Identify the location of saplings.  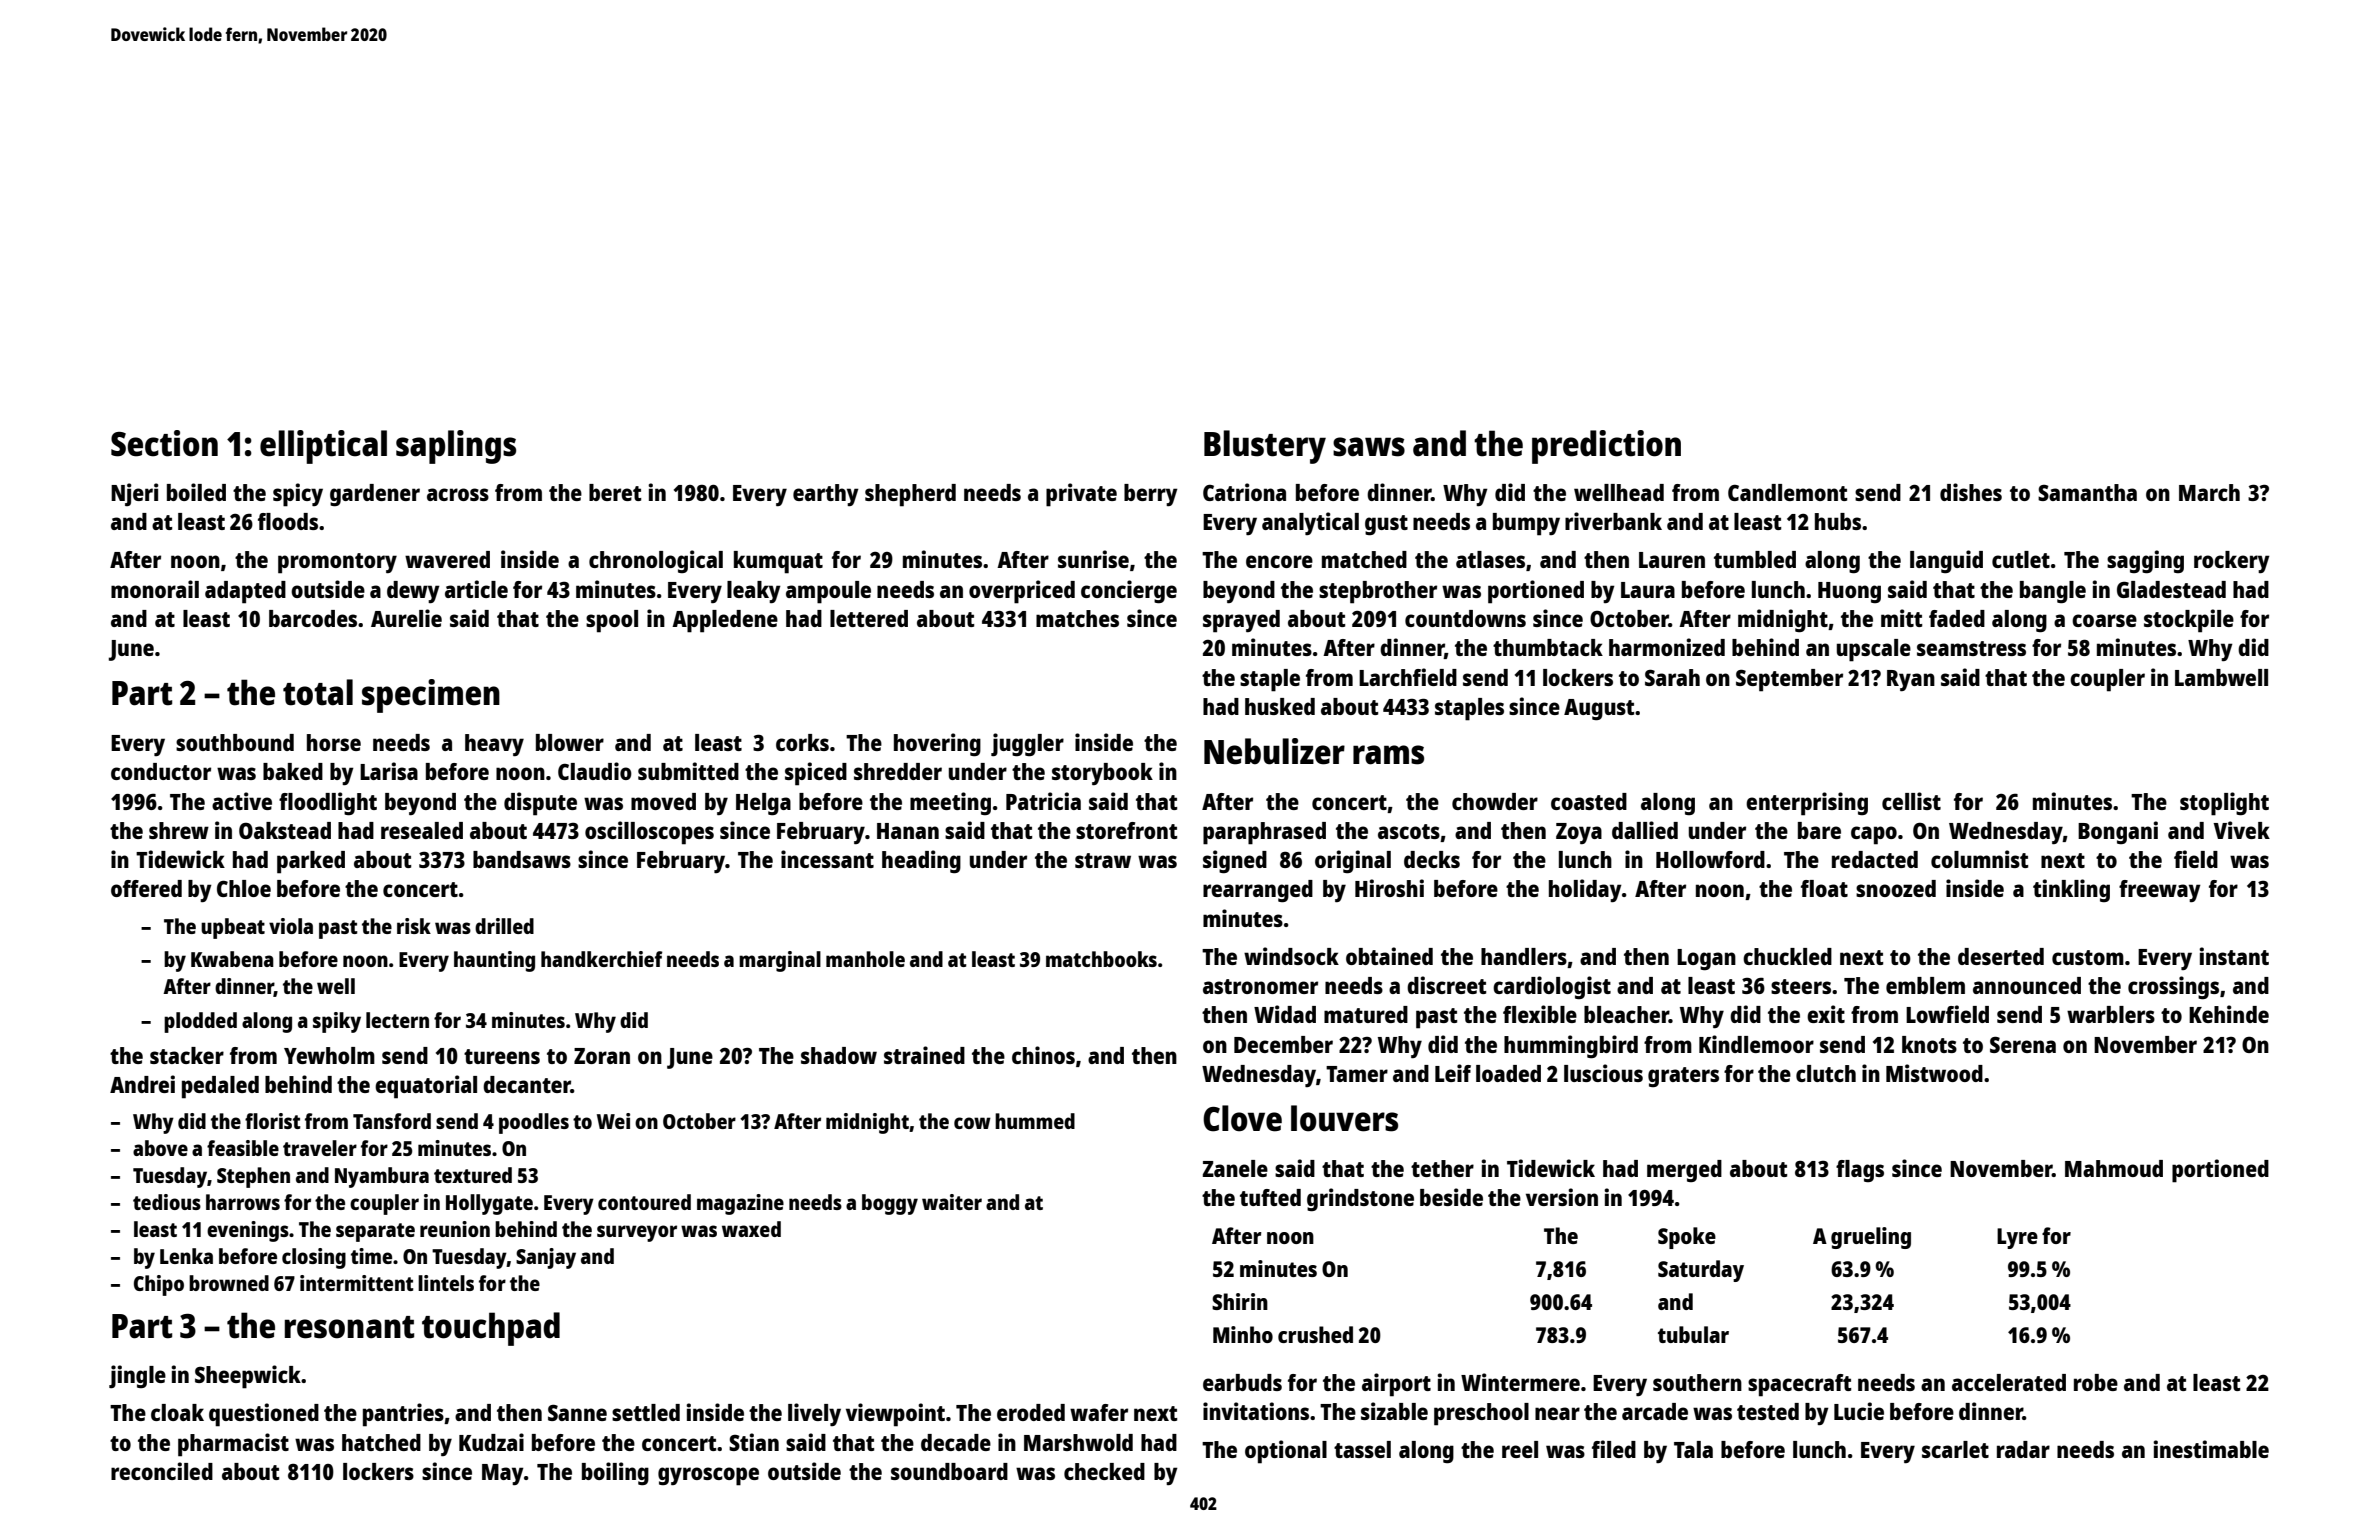
(456, 447).
